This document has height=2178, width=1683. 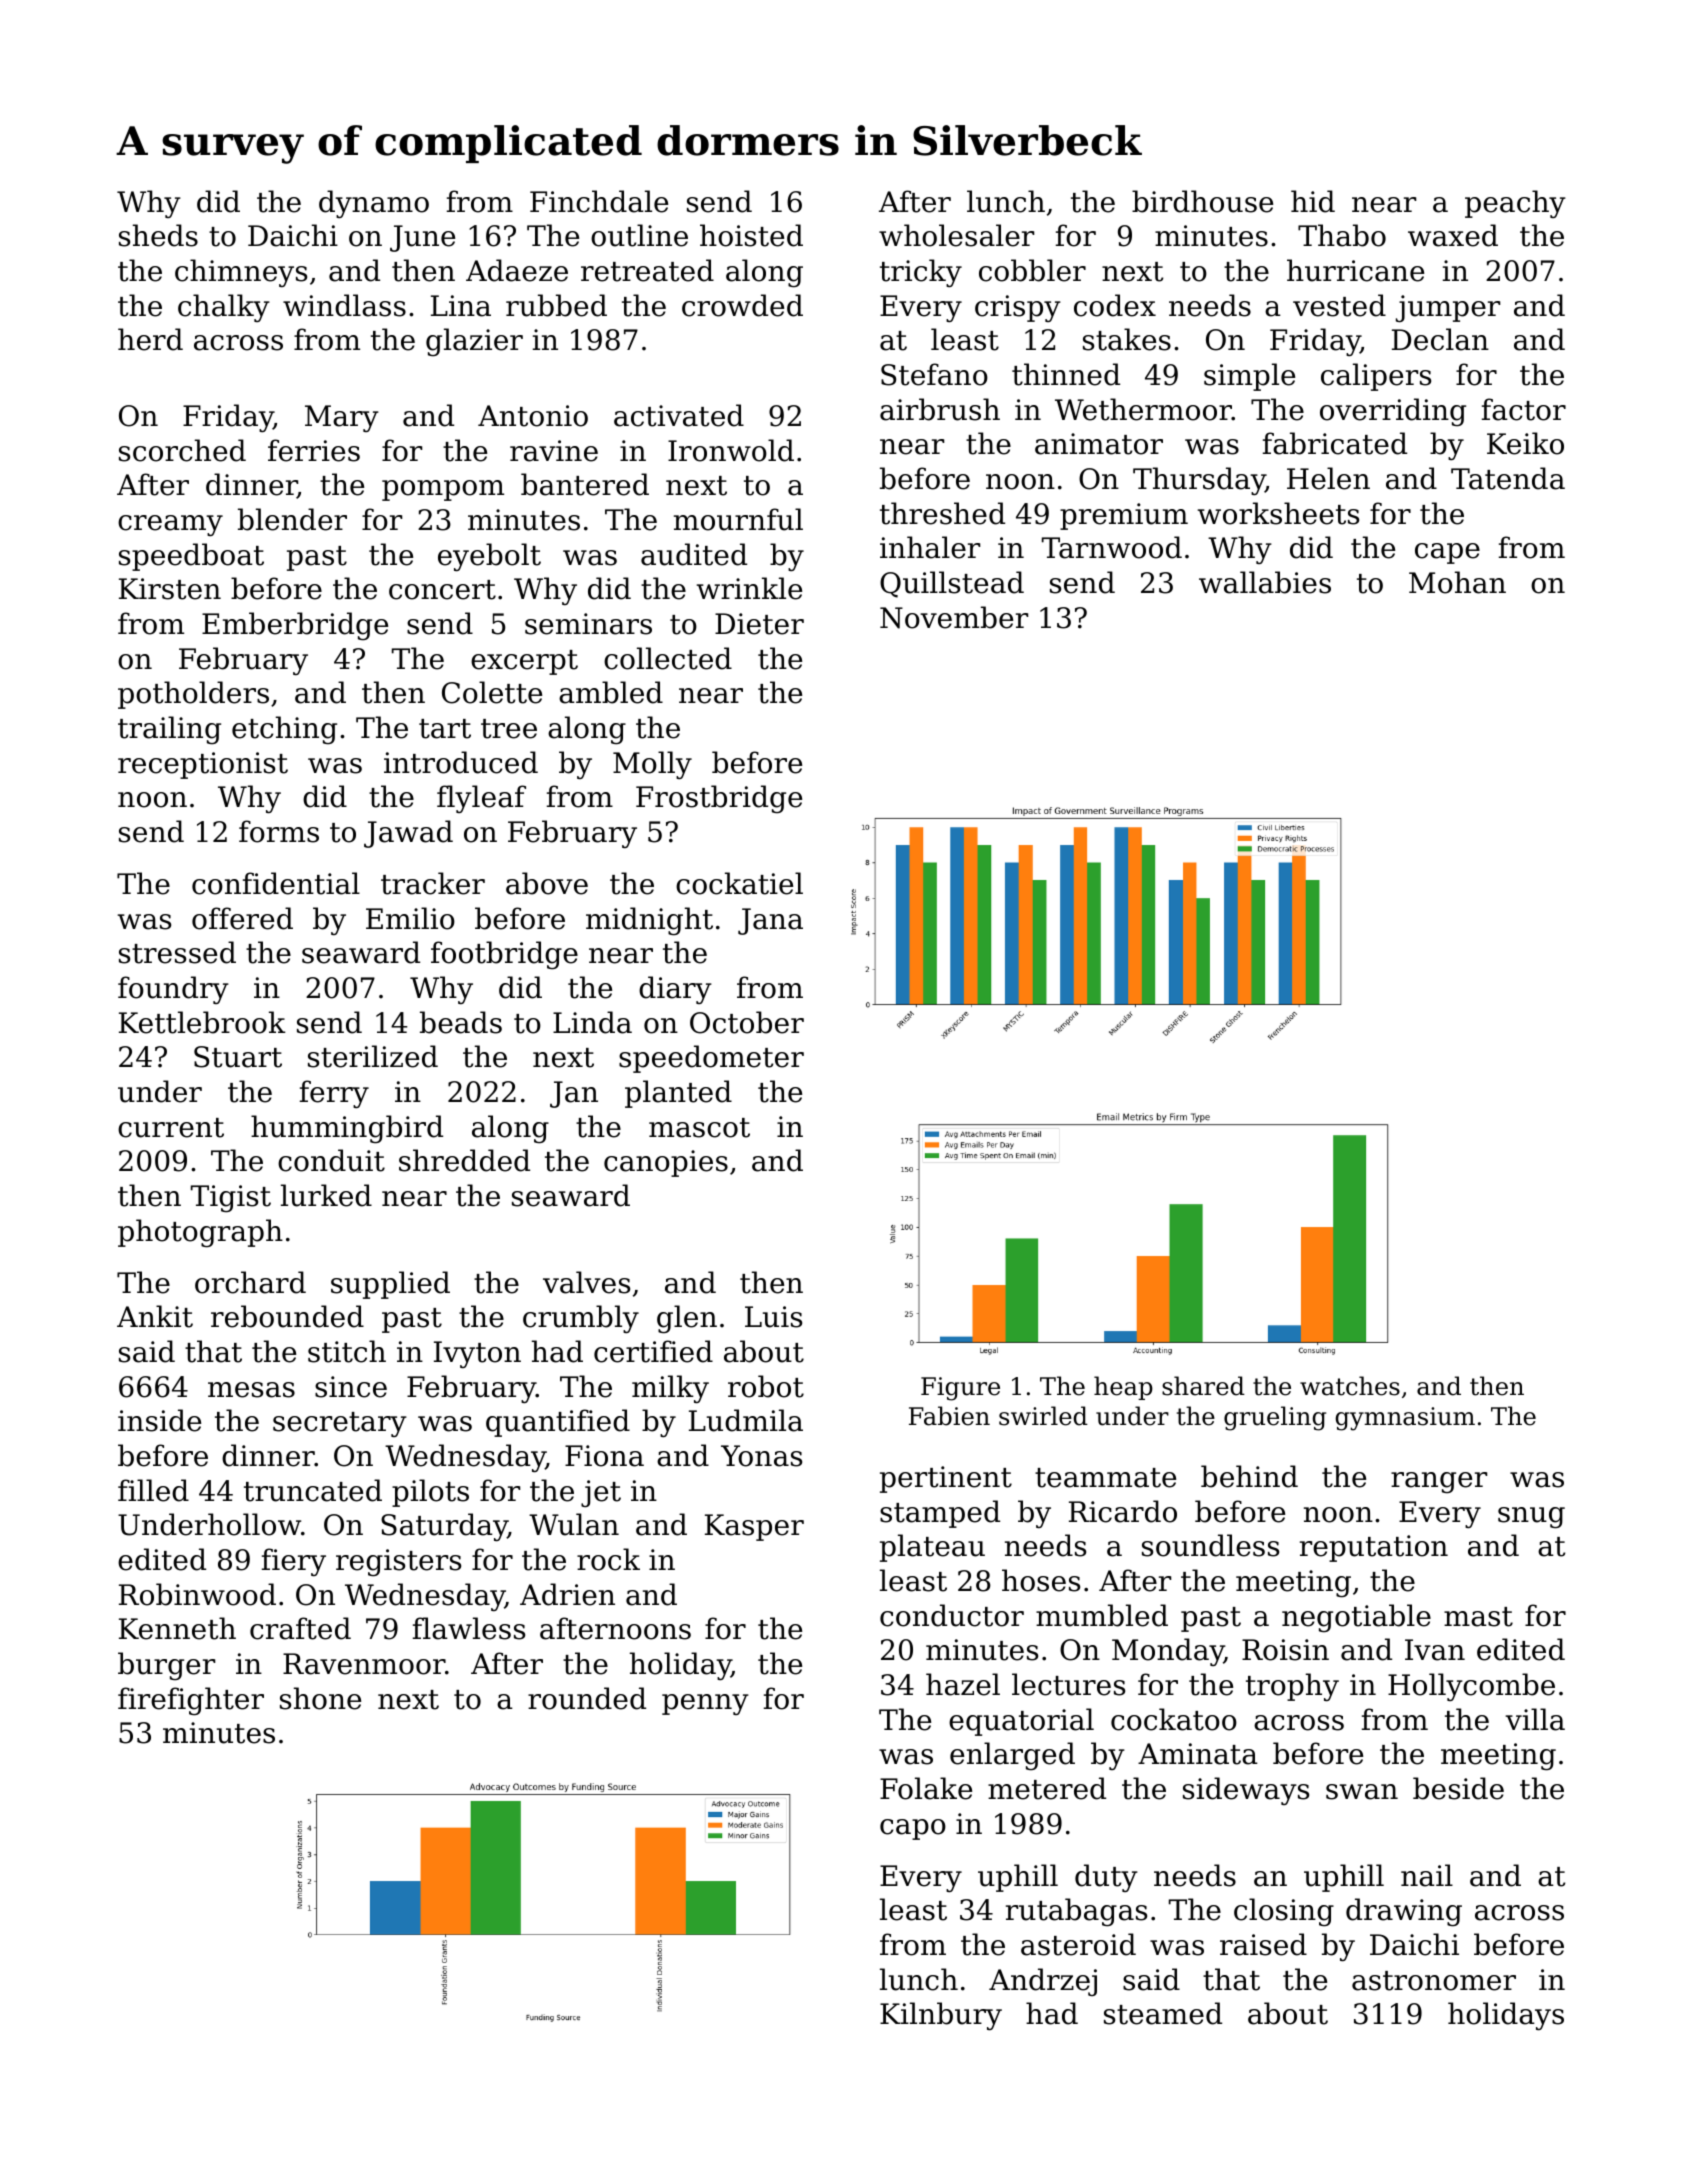 What do you see at coordinates (373, 1056) in the document?
I see `sterilized` at bounding box center [373, 1056].
